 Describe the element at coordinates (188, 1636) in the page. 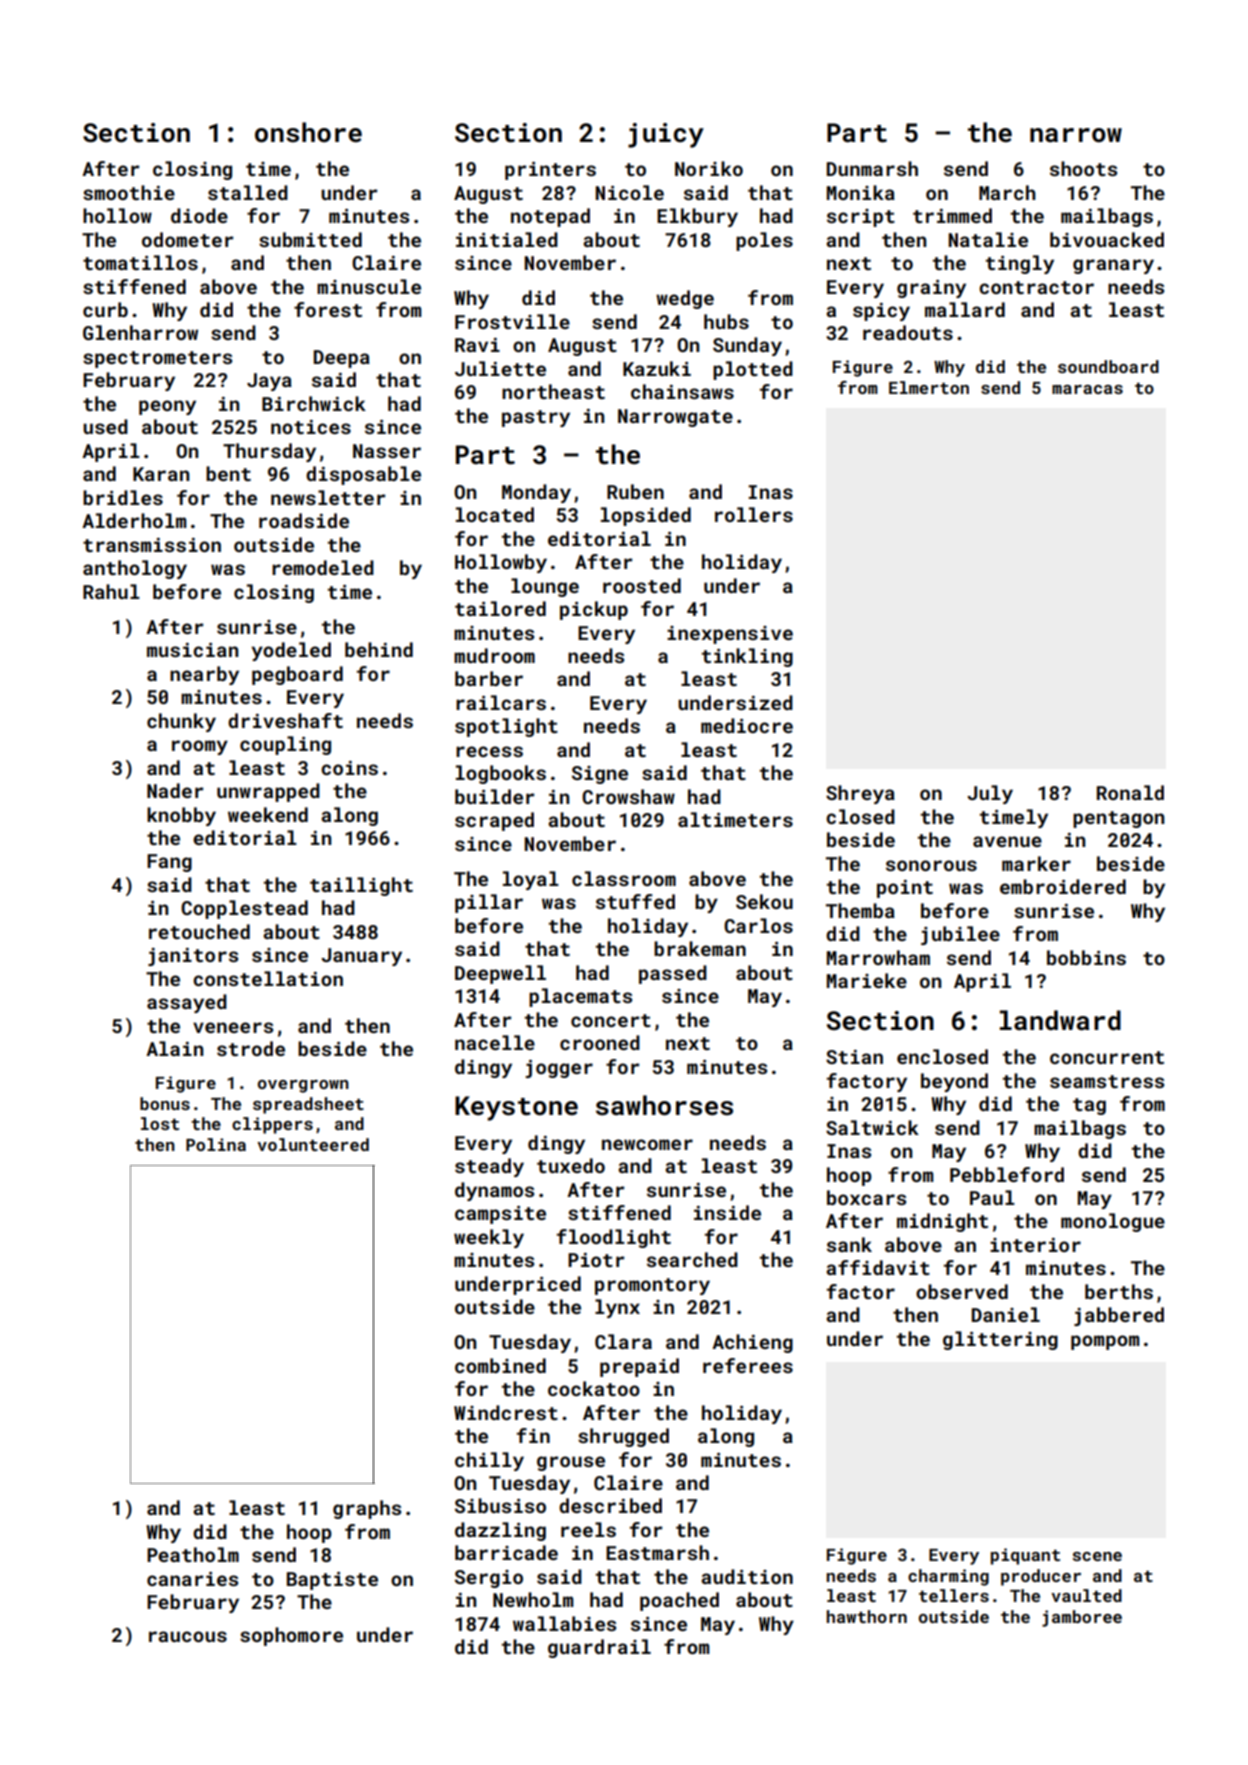

I see `raucous` at that location.
